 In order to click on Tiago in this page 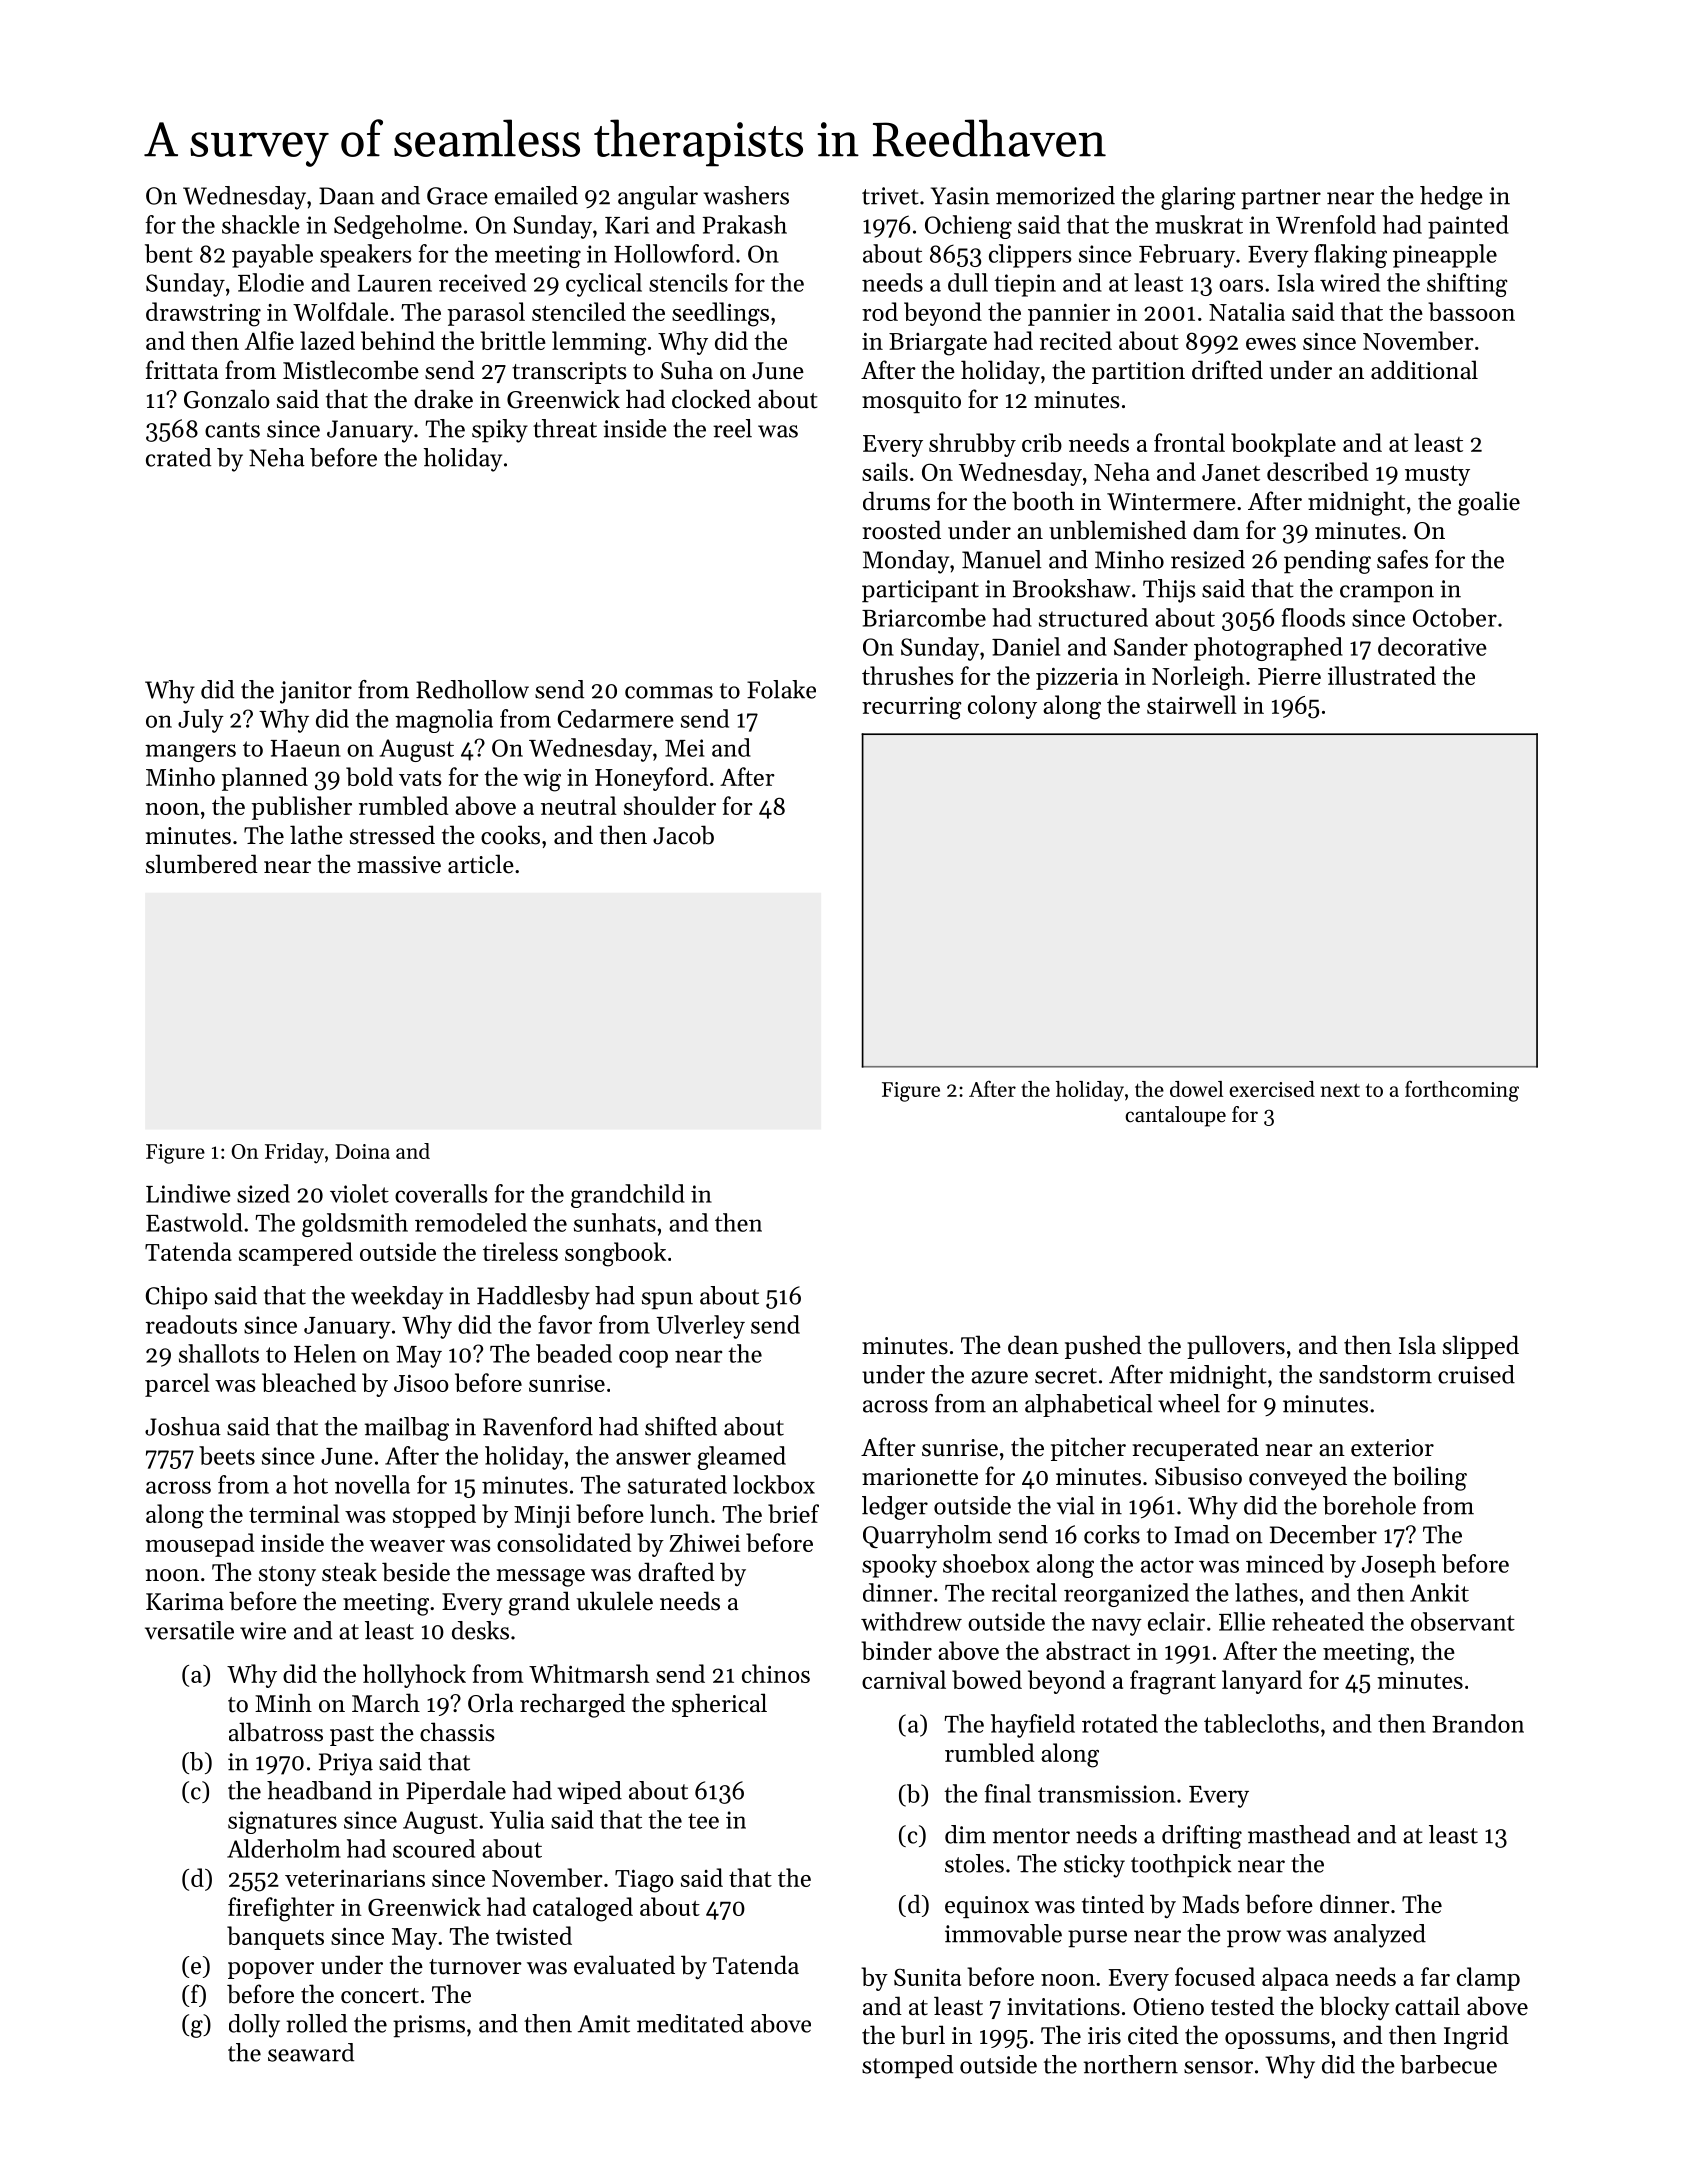, I will do `click(644, 1881)`.
